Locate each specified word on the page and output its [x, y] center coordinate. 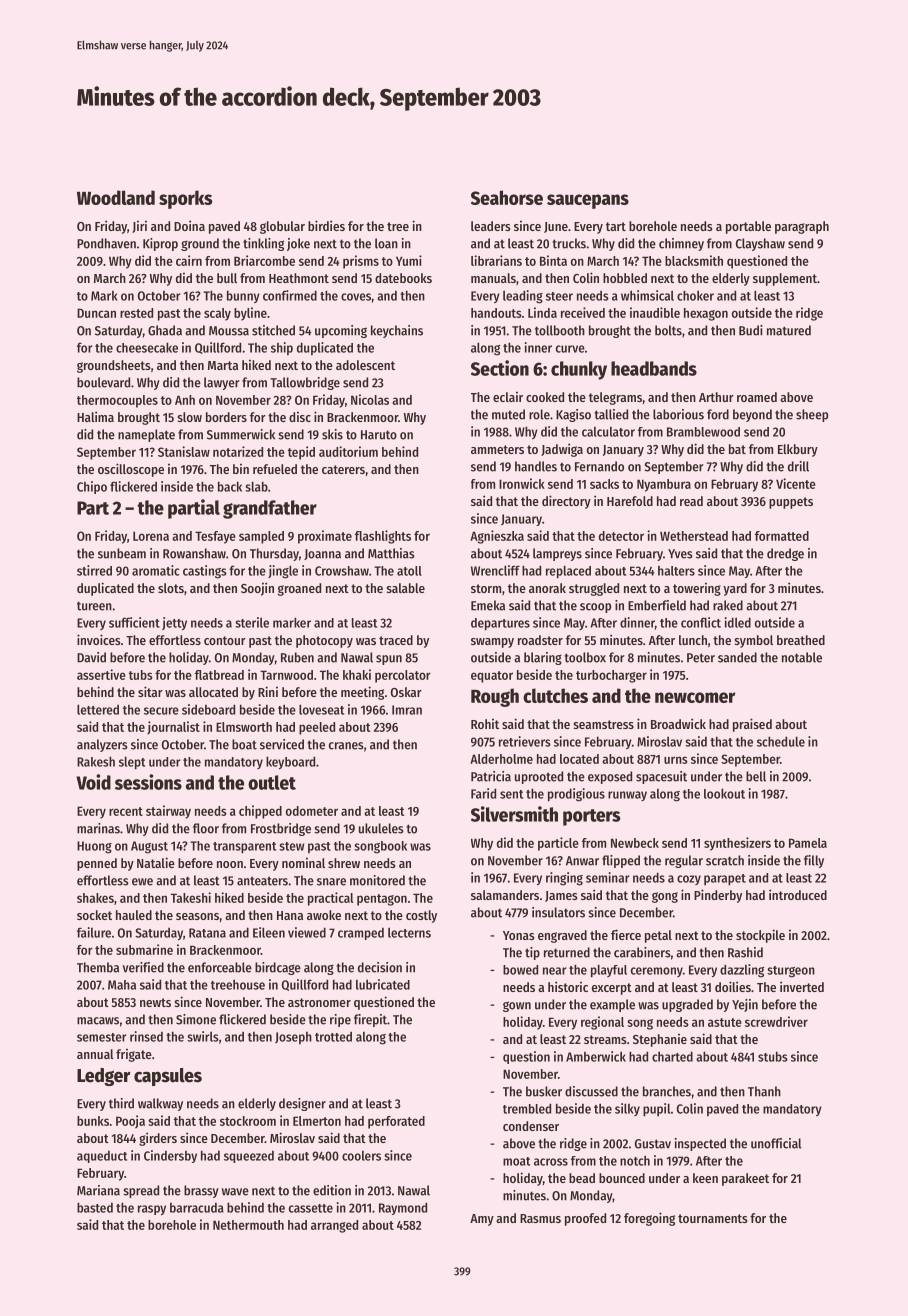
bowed [520, 970]
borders [226, 417]
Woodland [116, 197]
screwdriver [776, 1021]
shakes [95, 898]
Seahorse [507, 197]
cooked [545, 397]
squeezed [249, 1156]
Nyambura [664, 485]
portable [748, 227]
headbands [654, 368]
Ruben [297, 657]
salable [406, 588]
